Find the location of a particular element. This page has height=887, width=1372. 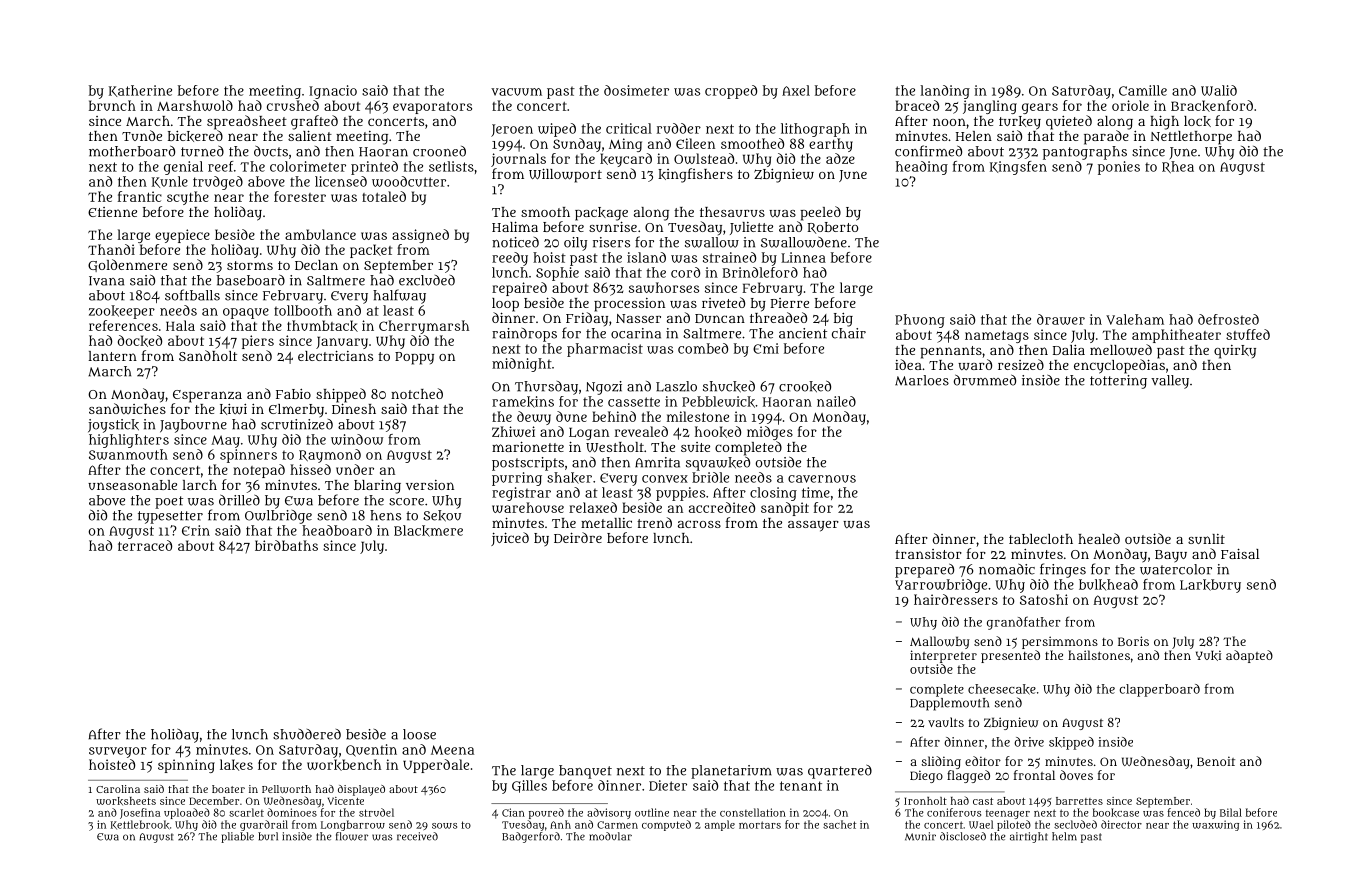

midges is located at coordinates (770, 433).
